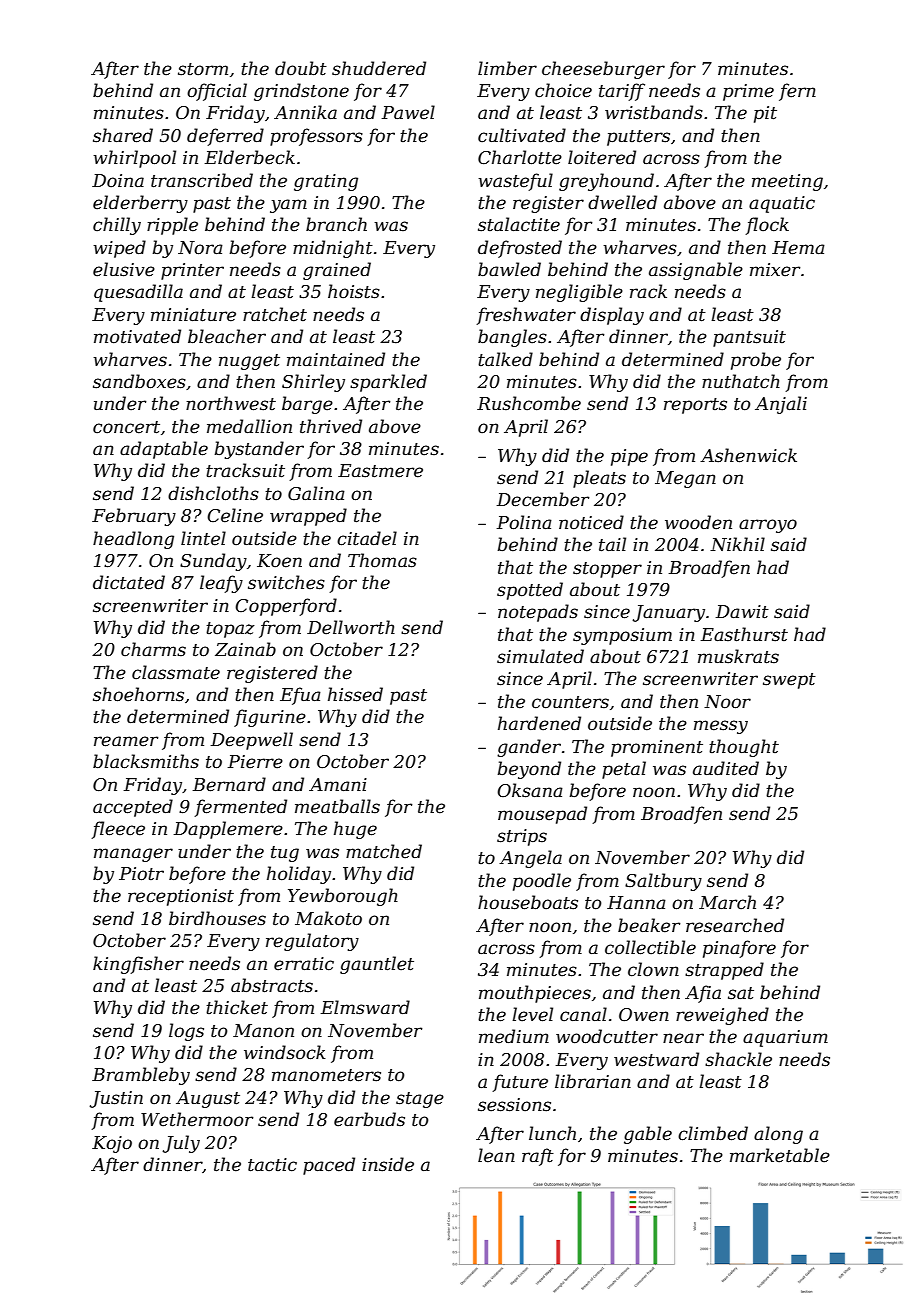 This screenshot has height=1314, width=924. I want to click on Kojo, so click(112, 1144).
